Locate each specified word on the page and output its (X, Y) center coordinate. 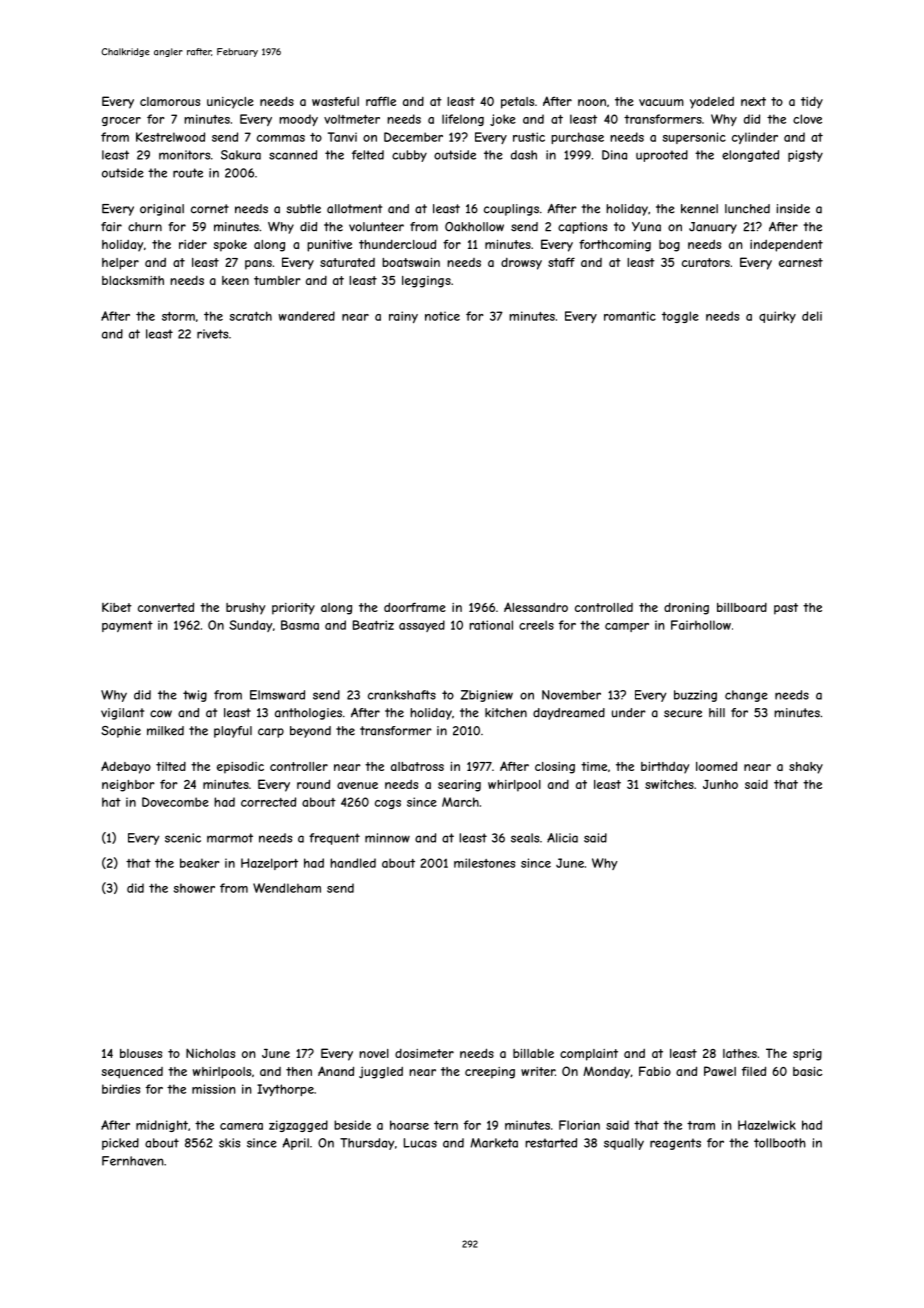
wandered (306, 316)
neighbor (128, 786)
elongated (750, 156)
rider (193, 244)
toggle (680, 317)
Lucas (420, 1143)
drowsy (521, 264)
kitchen (506, 713)
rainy (403, 317)
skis (229, 1143)
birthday (665, 768)
